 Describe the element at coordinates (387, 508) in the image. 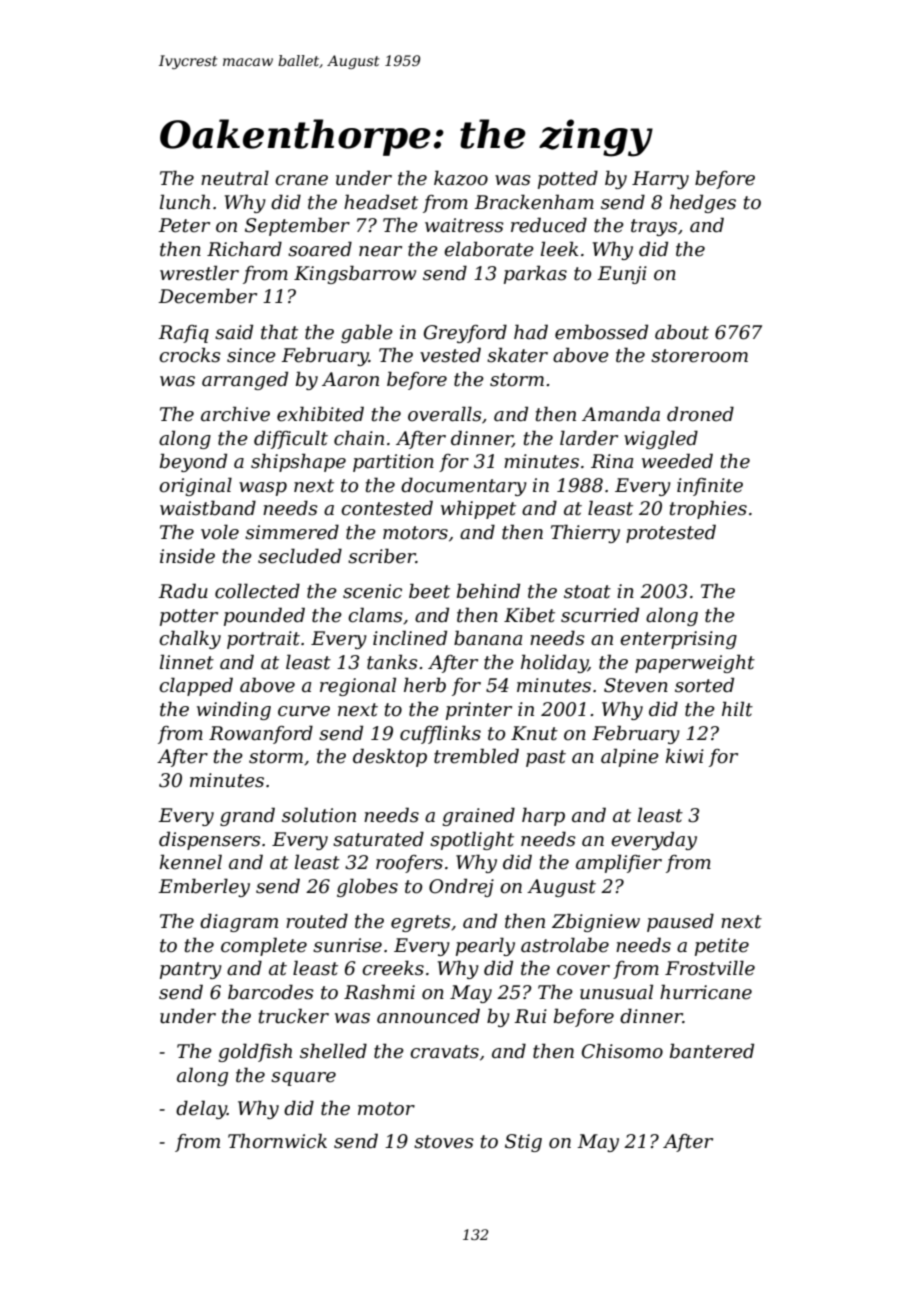

I see `contested` at that location.
